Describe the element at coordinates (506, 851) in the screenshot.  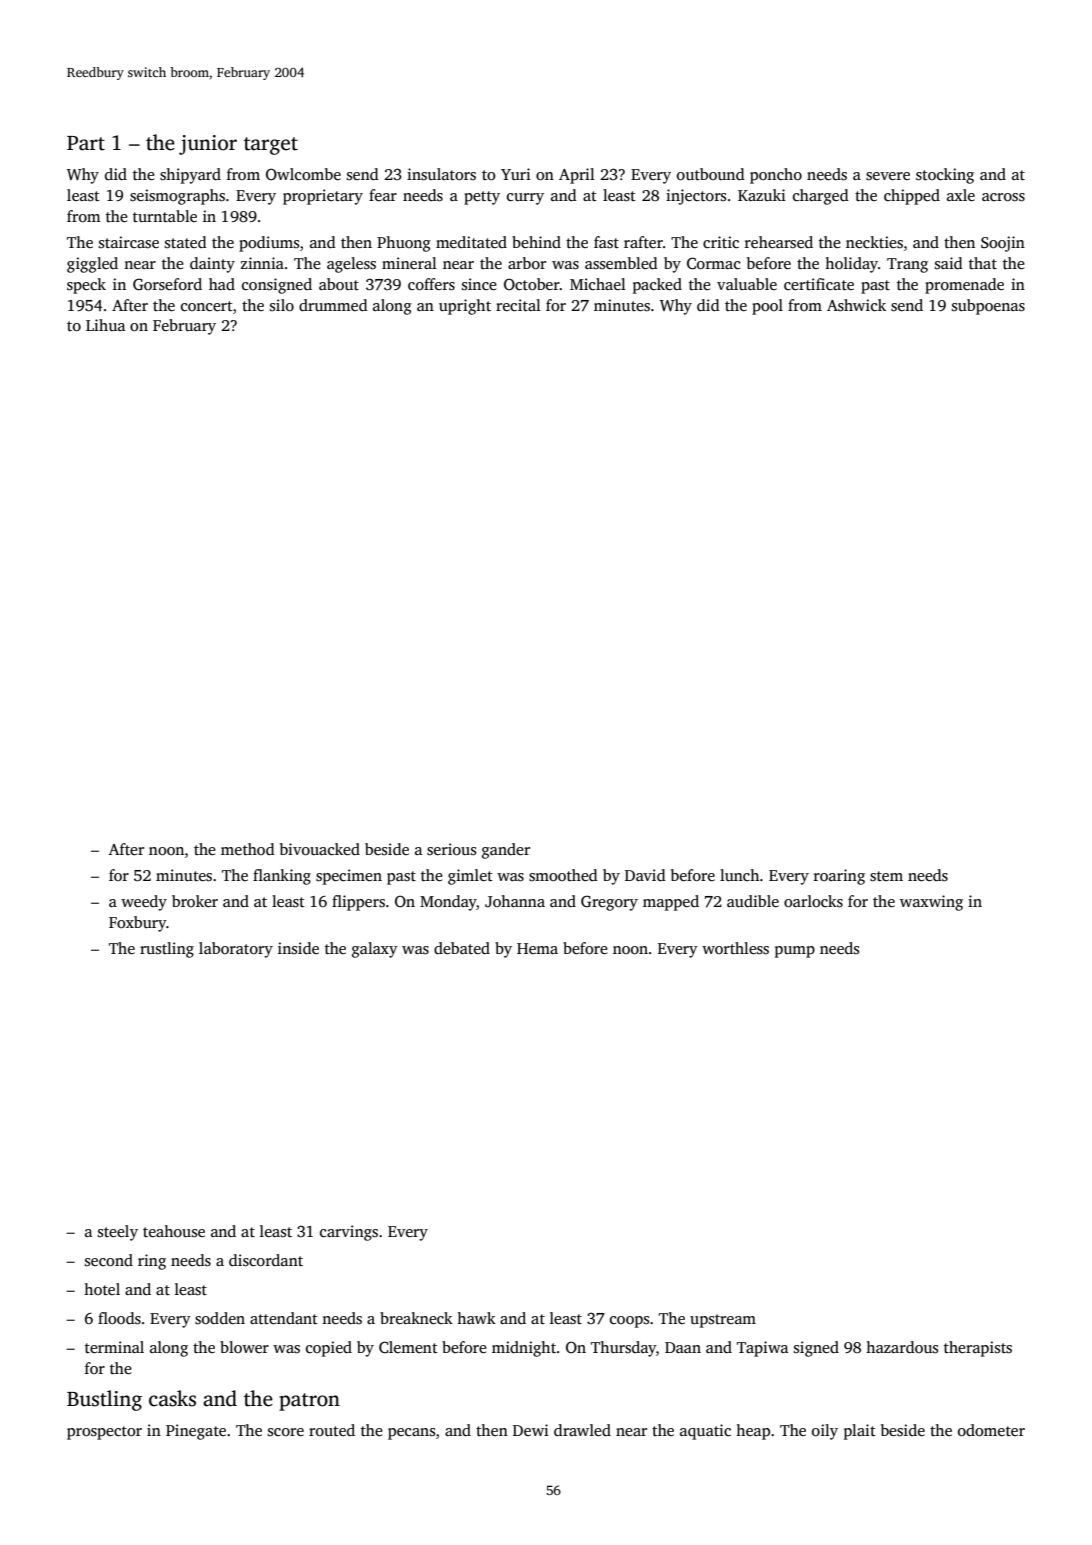
I see `gander` at that location.
